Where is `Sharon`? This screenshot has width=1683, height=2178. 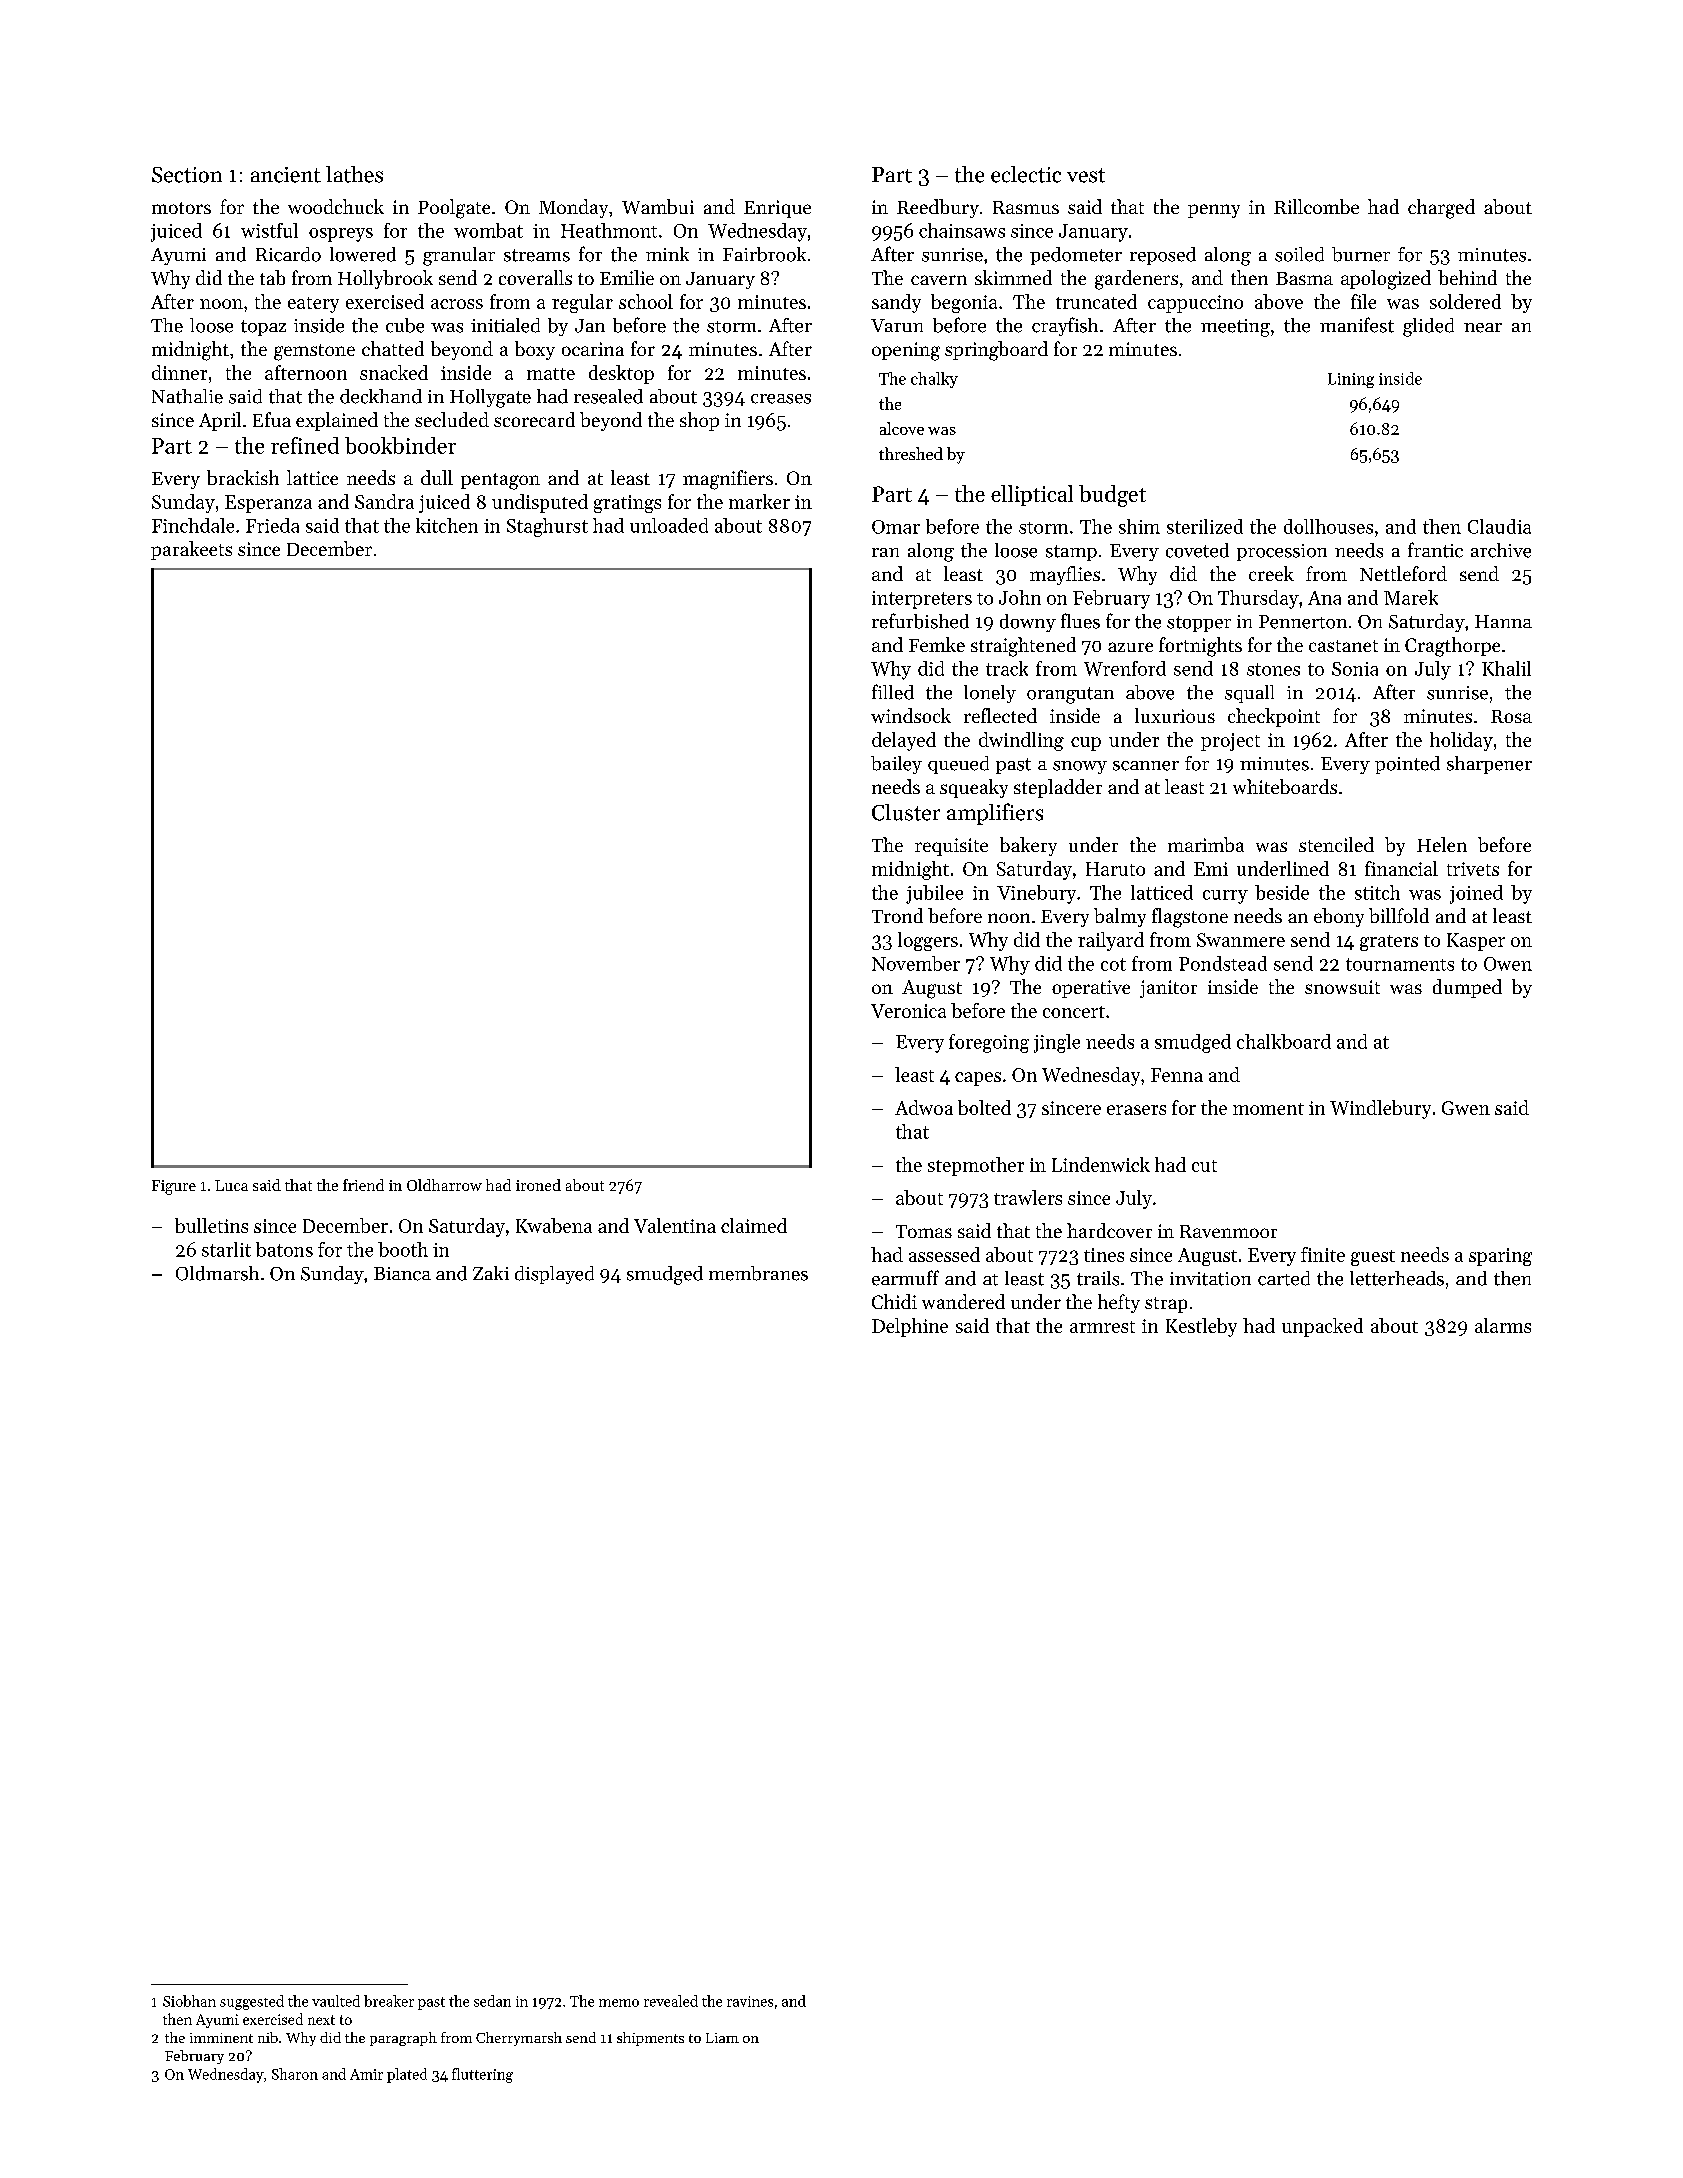
Sharon is located at coordinates (295, 2074).
